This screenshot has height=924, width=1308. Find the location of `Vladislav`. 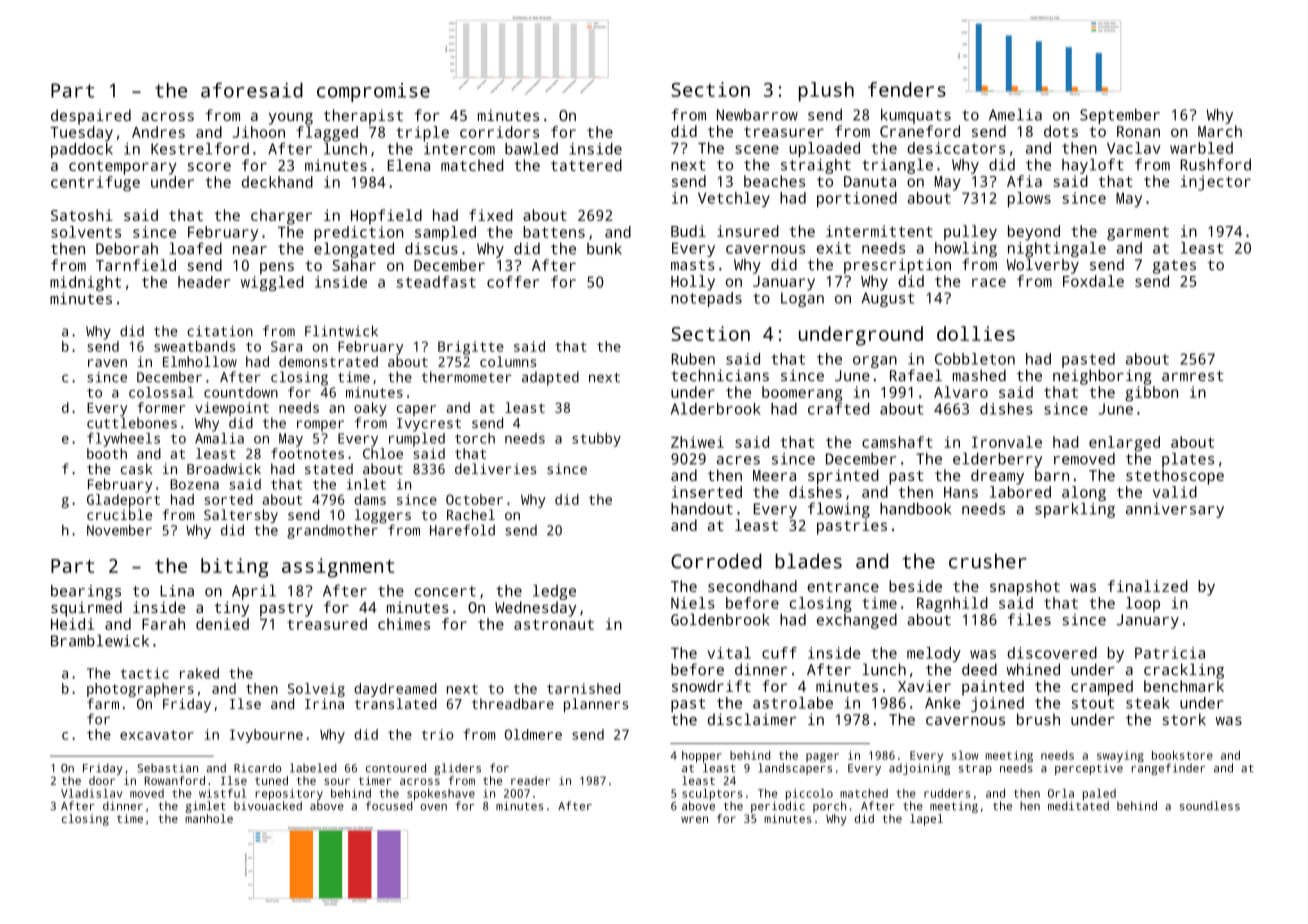

Vladislav is located at coordinates (92, 793).
